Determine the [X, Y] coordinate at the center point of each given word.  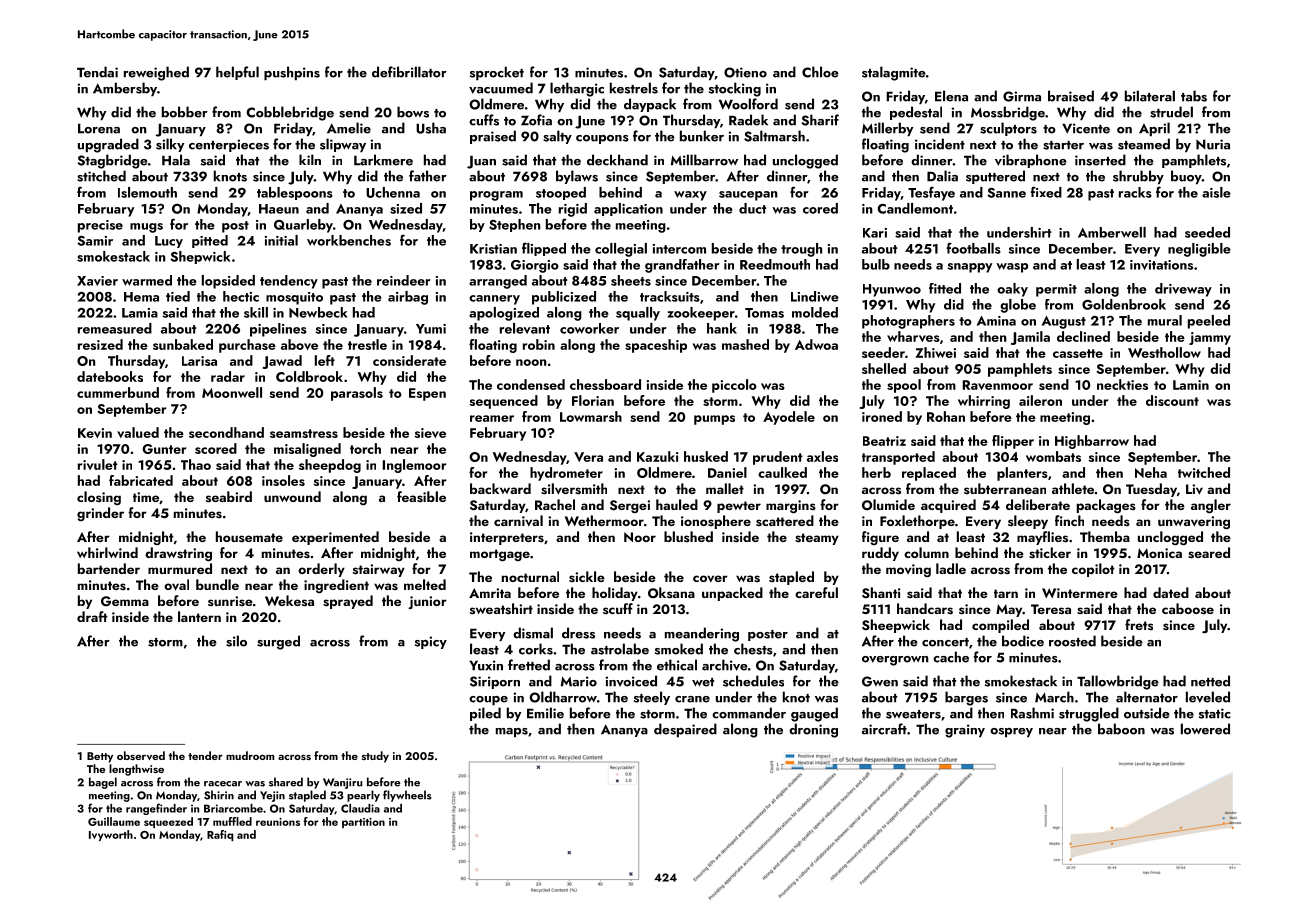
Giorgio [535, 266]
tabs [1194, 96]
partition [363, 823]
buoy [1186, 177]
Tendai [97, 72]
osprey [1011, 732]
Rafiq [220, 835]
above [299, 344]
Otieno [745, 72]
